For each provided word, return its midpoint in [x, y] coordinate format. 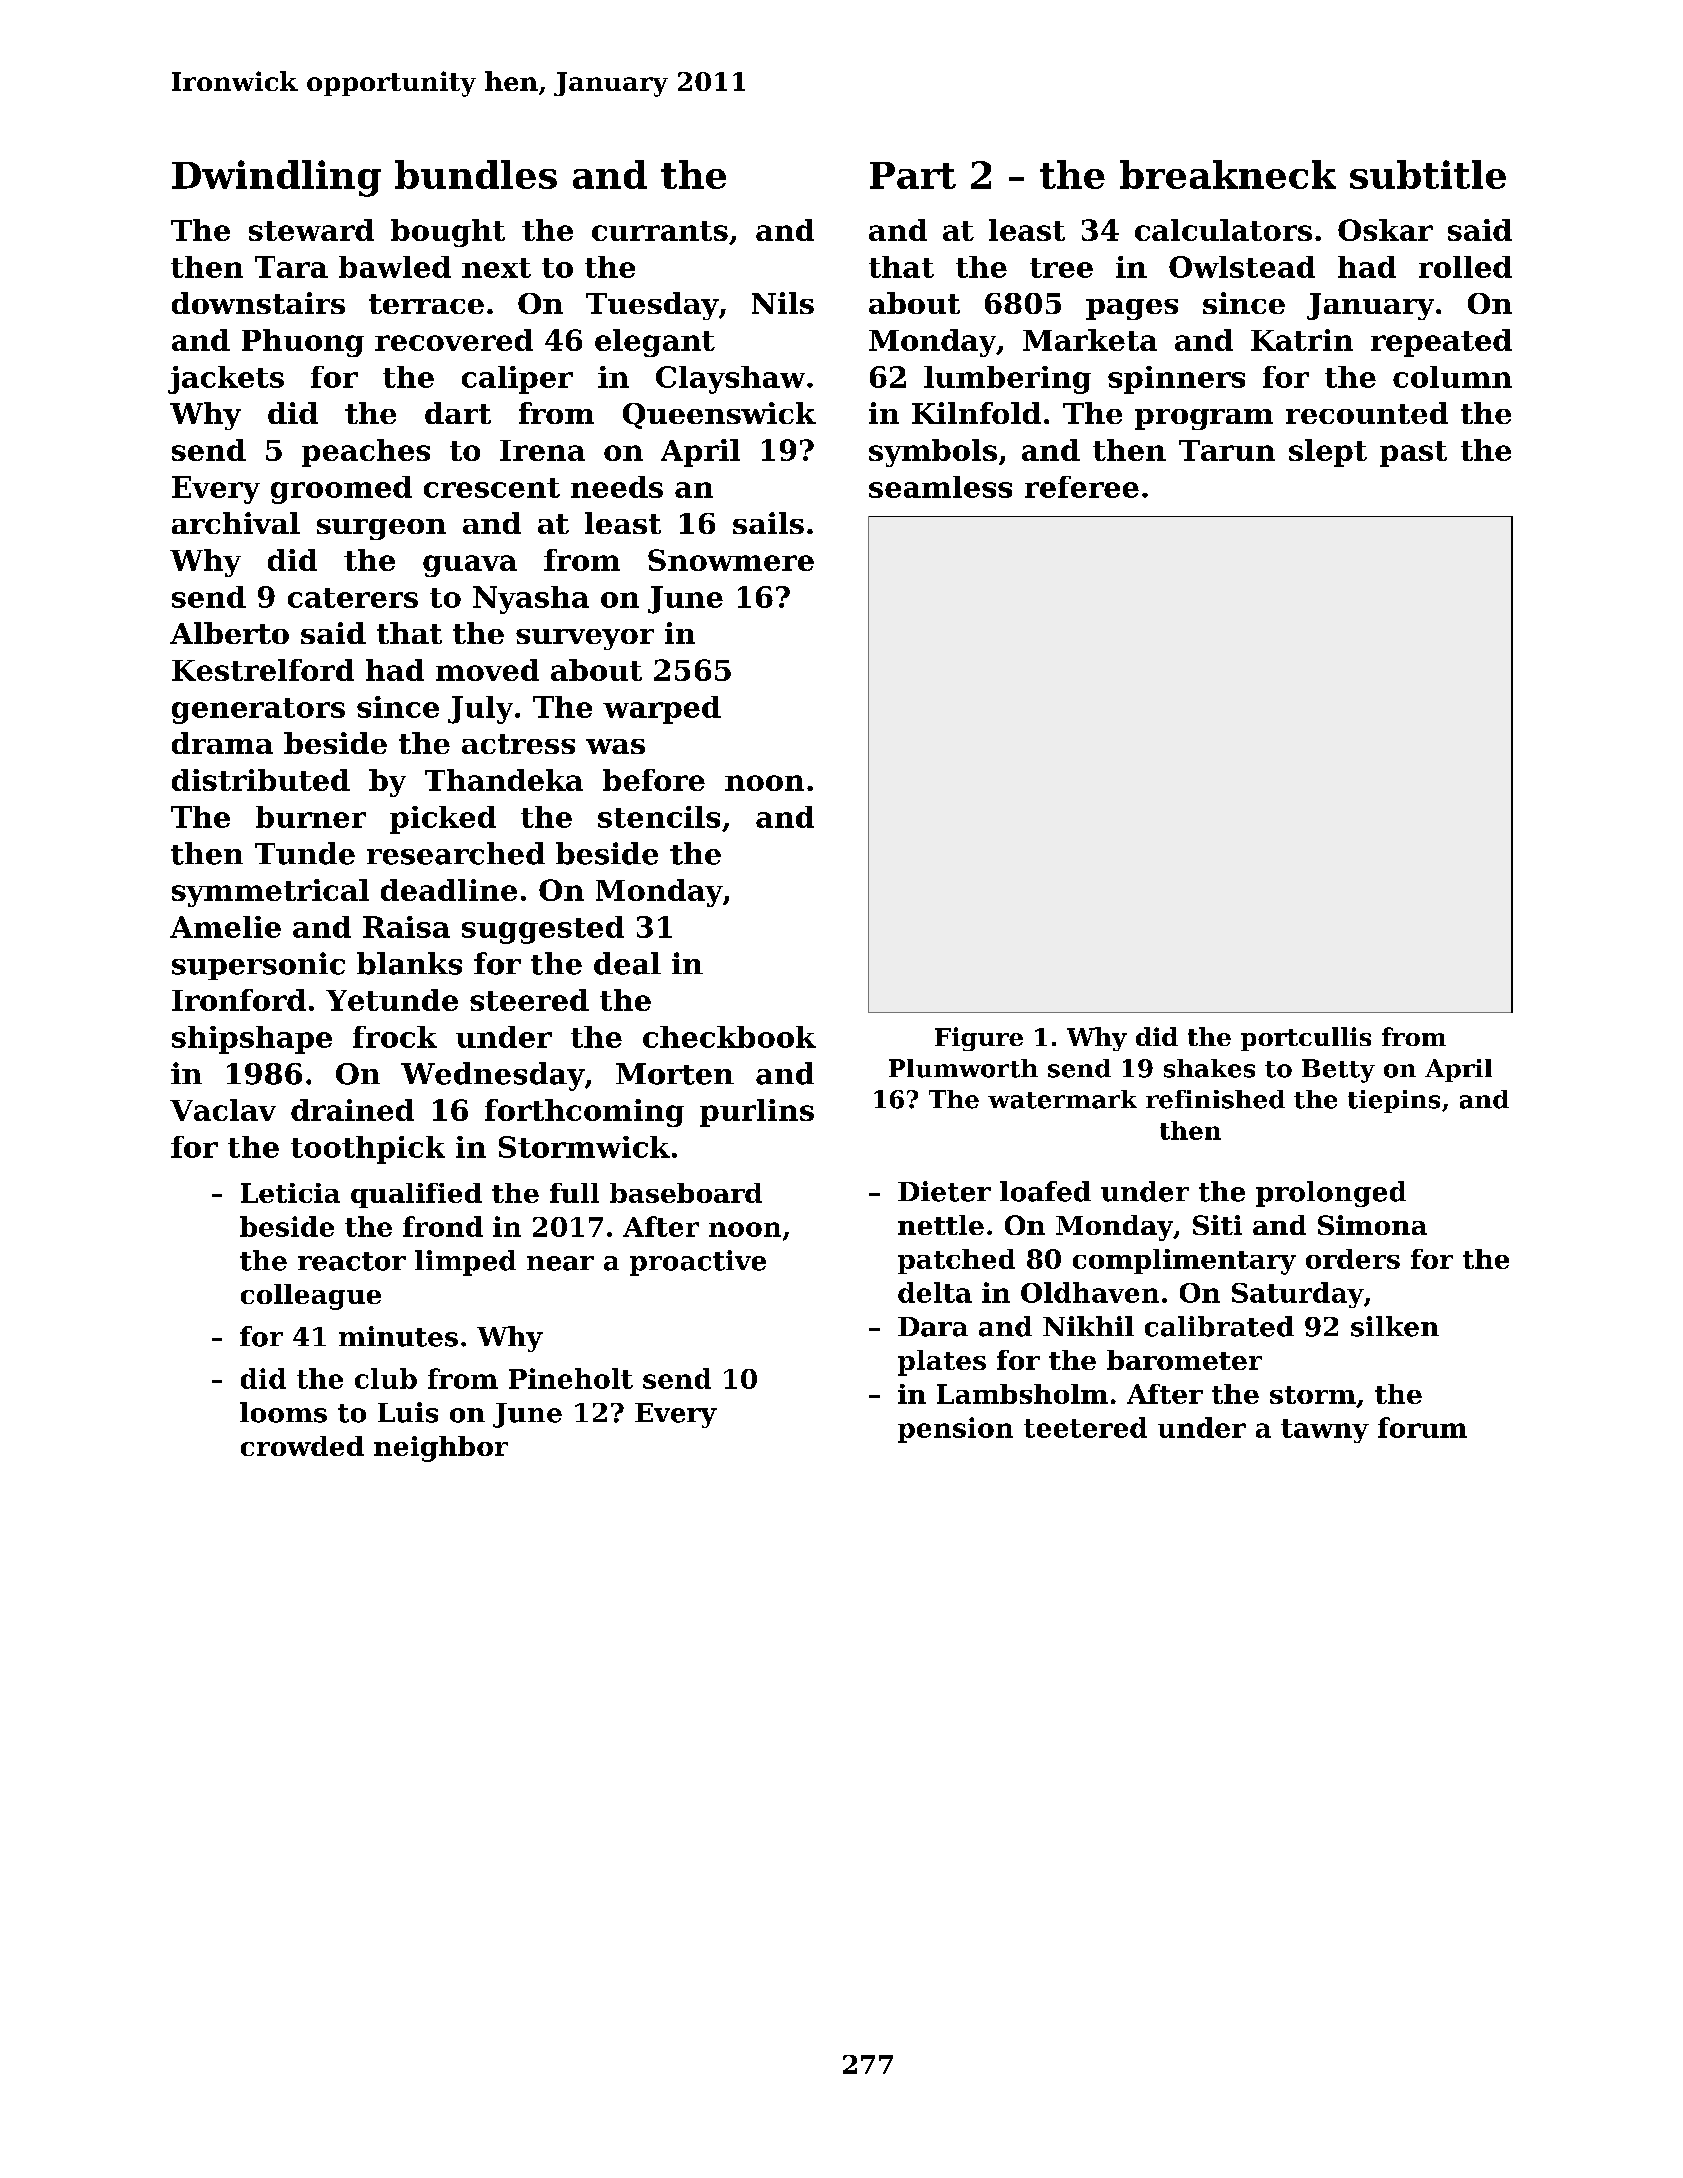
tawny [1325, 1431]
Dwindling [276, 178]
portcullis [1306, 1039]
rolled [1465, 267]
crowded [302, 1446]
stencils [659, 817]
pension [955, 1430]
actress [518, 744]
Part [913, 175]
